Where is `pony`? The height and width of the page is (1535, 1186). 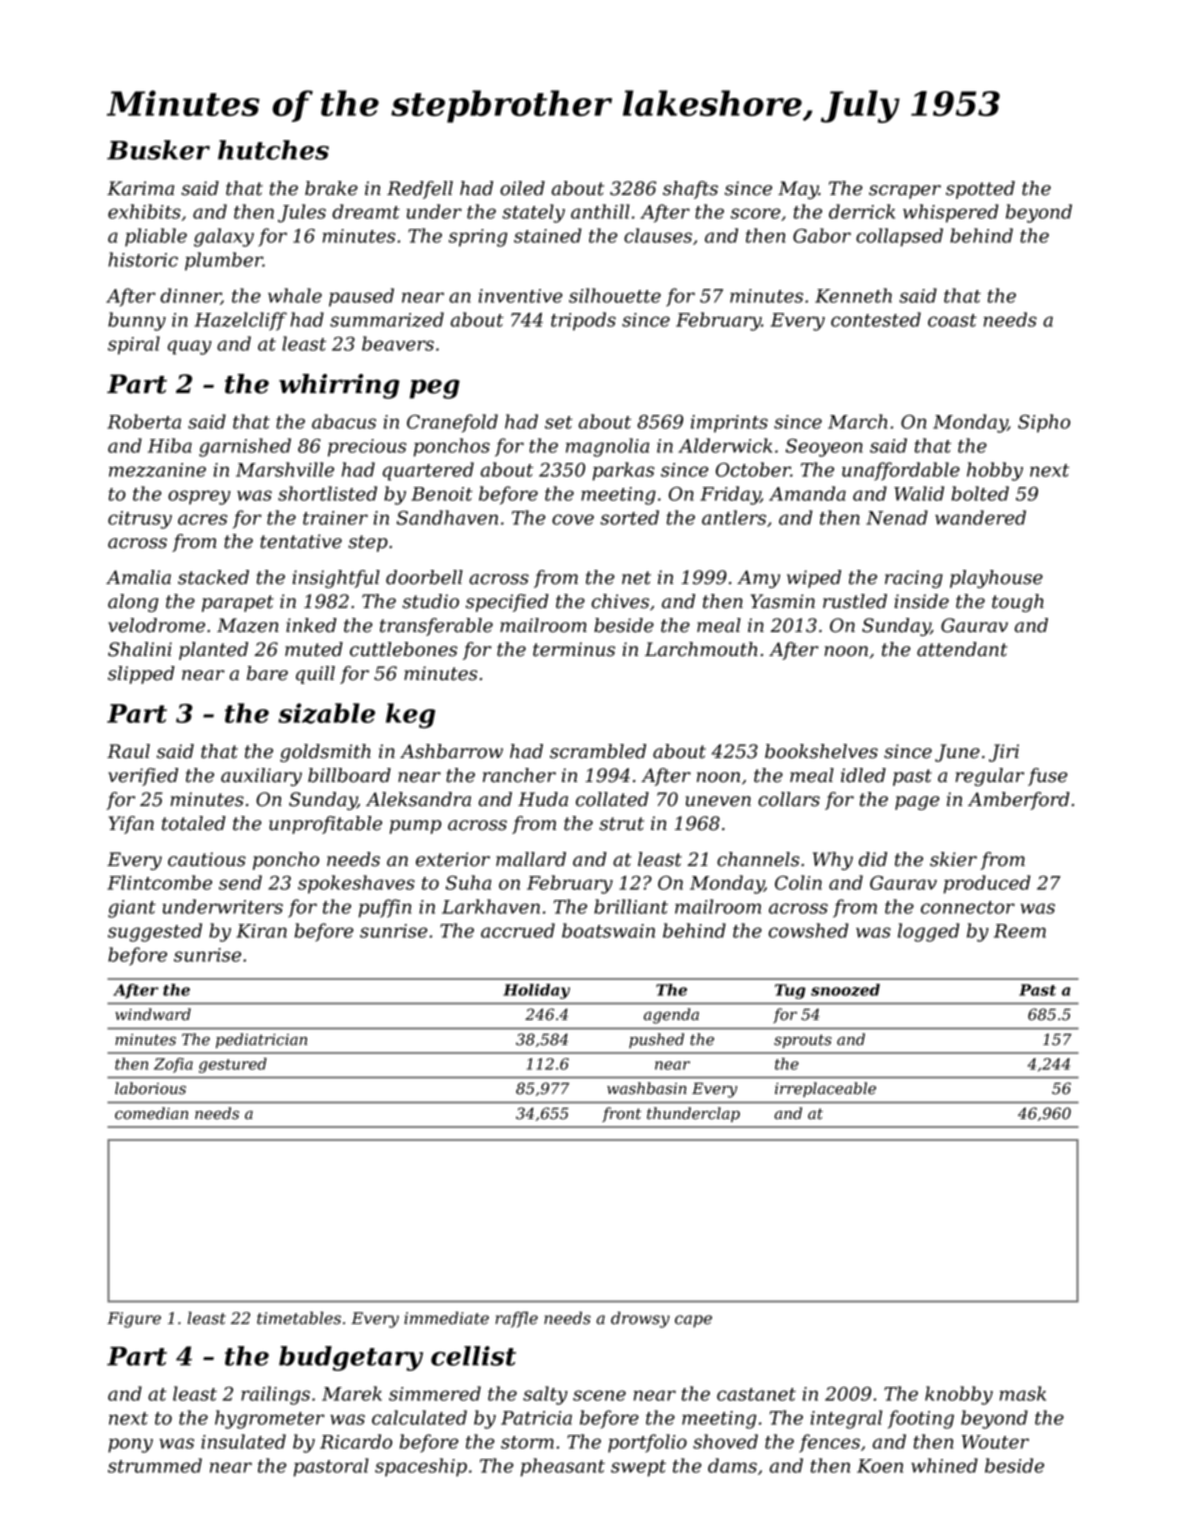
pony is located at coordinates (130, 1445).
